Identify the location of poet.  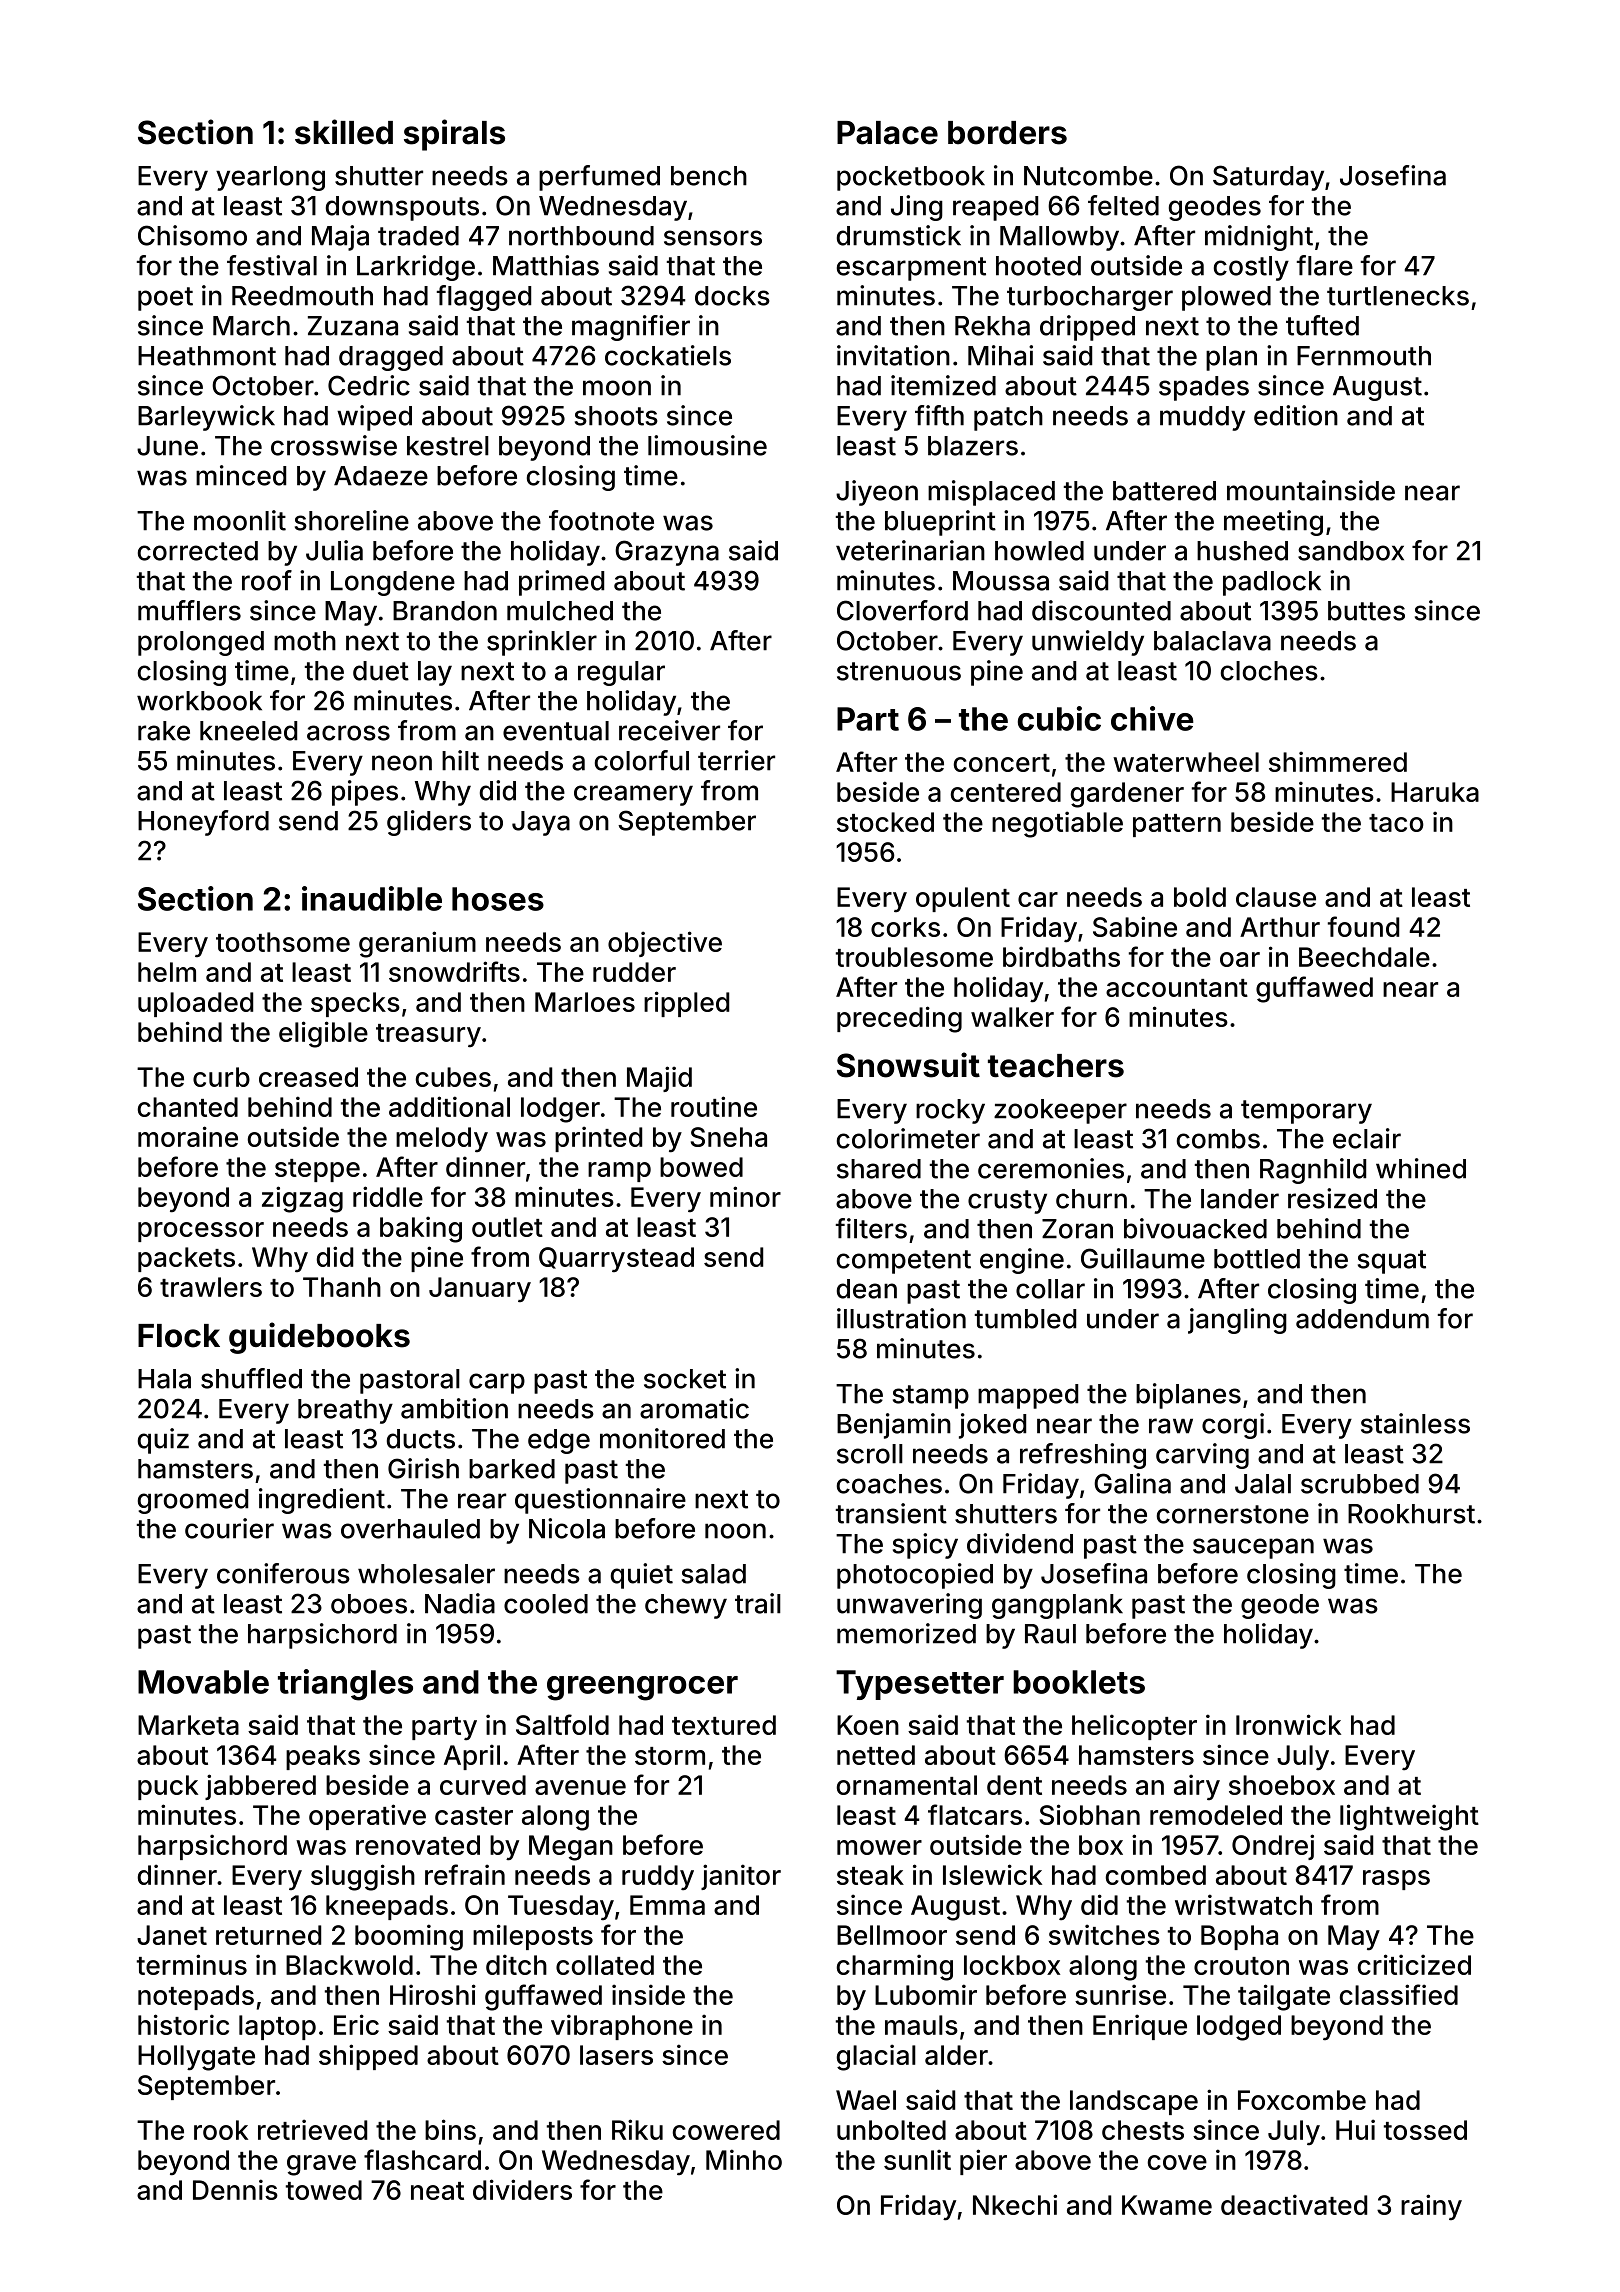
(165, 299).
